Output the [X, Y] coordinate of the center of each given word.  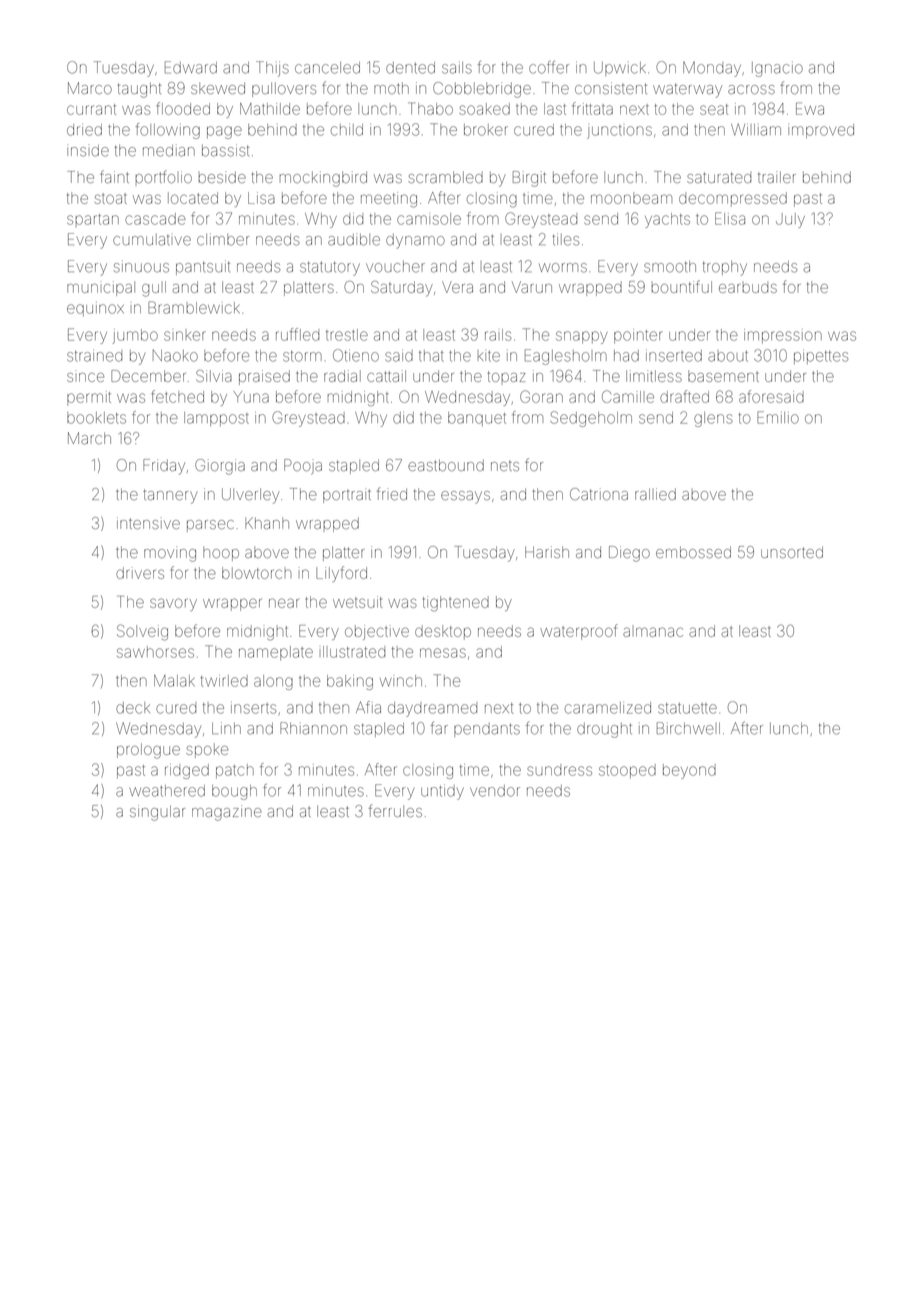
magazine [227, 813]
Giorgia [220, 467]
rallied [655, 494]
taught [139, 90]
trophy [725, 268]
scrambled [445, 177]
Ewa [810, 108]
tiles [565, 239]
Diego [629, 554]
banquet [477, 419]
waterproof [579, 632]
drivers [140, 573]
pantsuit [203, 267]
